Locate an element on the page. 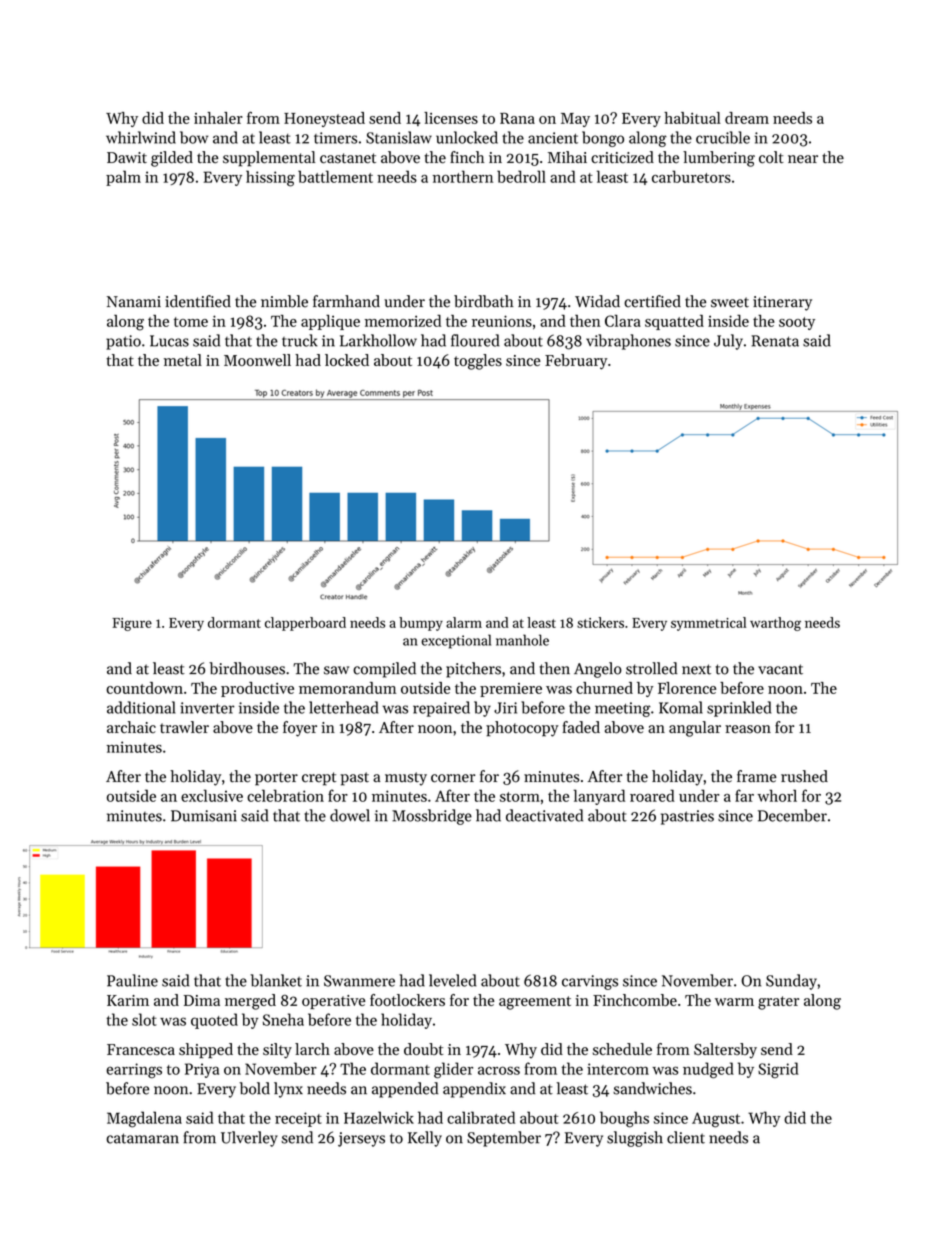 The image size is (952, 1233). roared is located at coordinates (652, 795).
